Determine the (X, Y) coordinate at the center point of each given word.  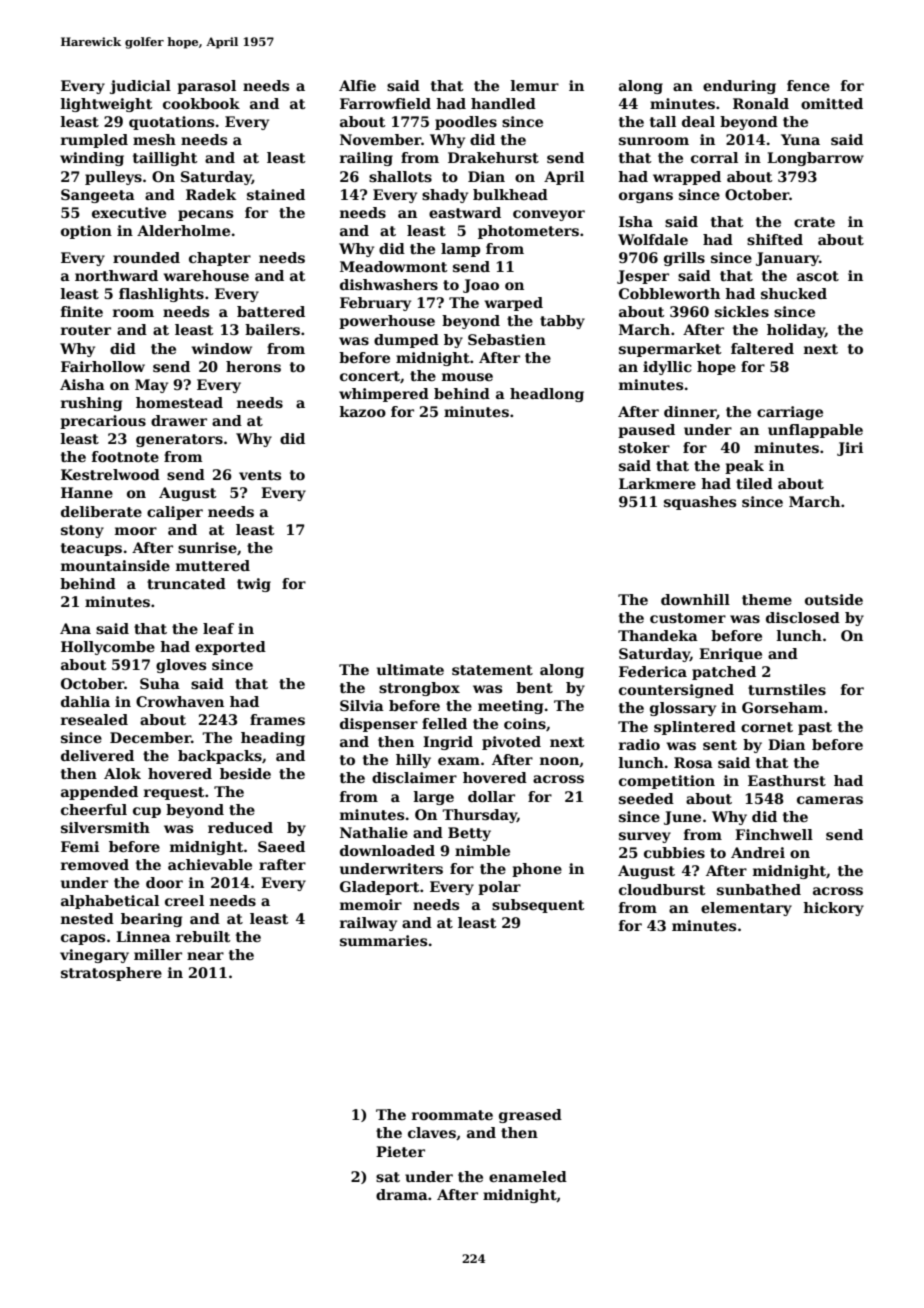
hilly (413, 761)
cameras (830, 800)
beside (245, 773)
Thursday (479, 816)
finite (82, 311)
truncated (186, 583)
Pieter (400, 1151)
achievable (210, 864)
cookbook (201, 103)
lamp (460, 250)
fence (808, 85)
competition (667, 782)
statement (492, 670)
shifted (775, 239)
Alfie (357, 85)
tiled (754, 483)
